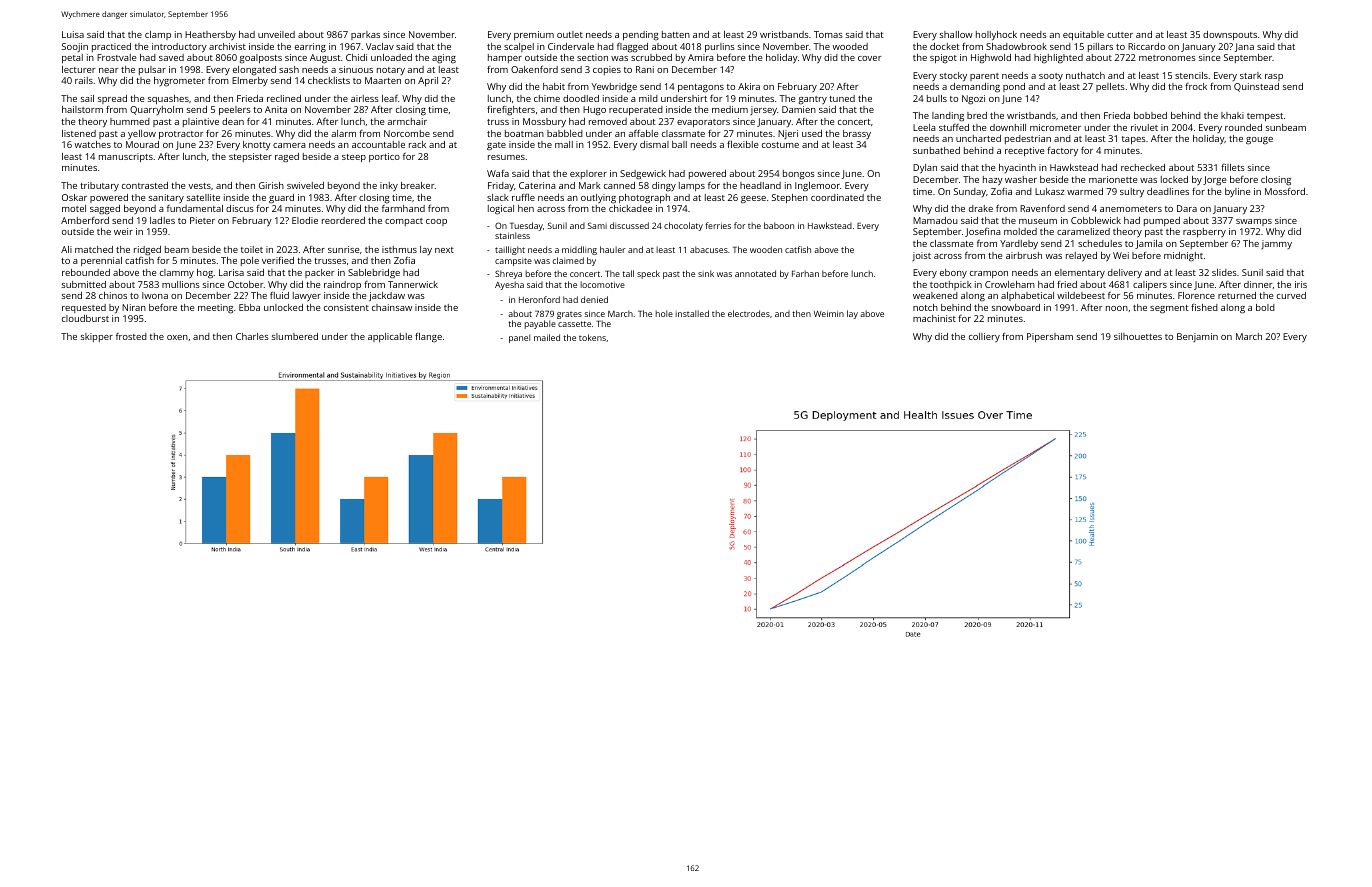 Image resolution: width=1372 pixels, height=887 pixels. What do you see at coordinates (171, 57) in the screenshot?
I see `saved` at bounding box center [171, 57].
